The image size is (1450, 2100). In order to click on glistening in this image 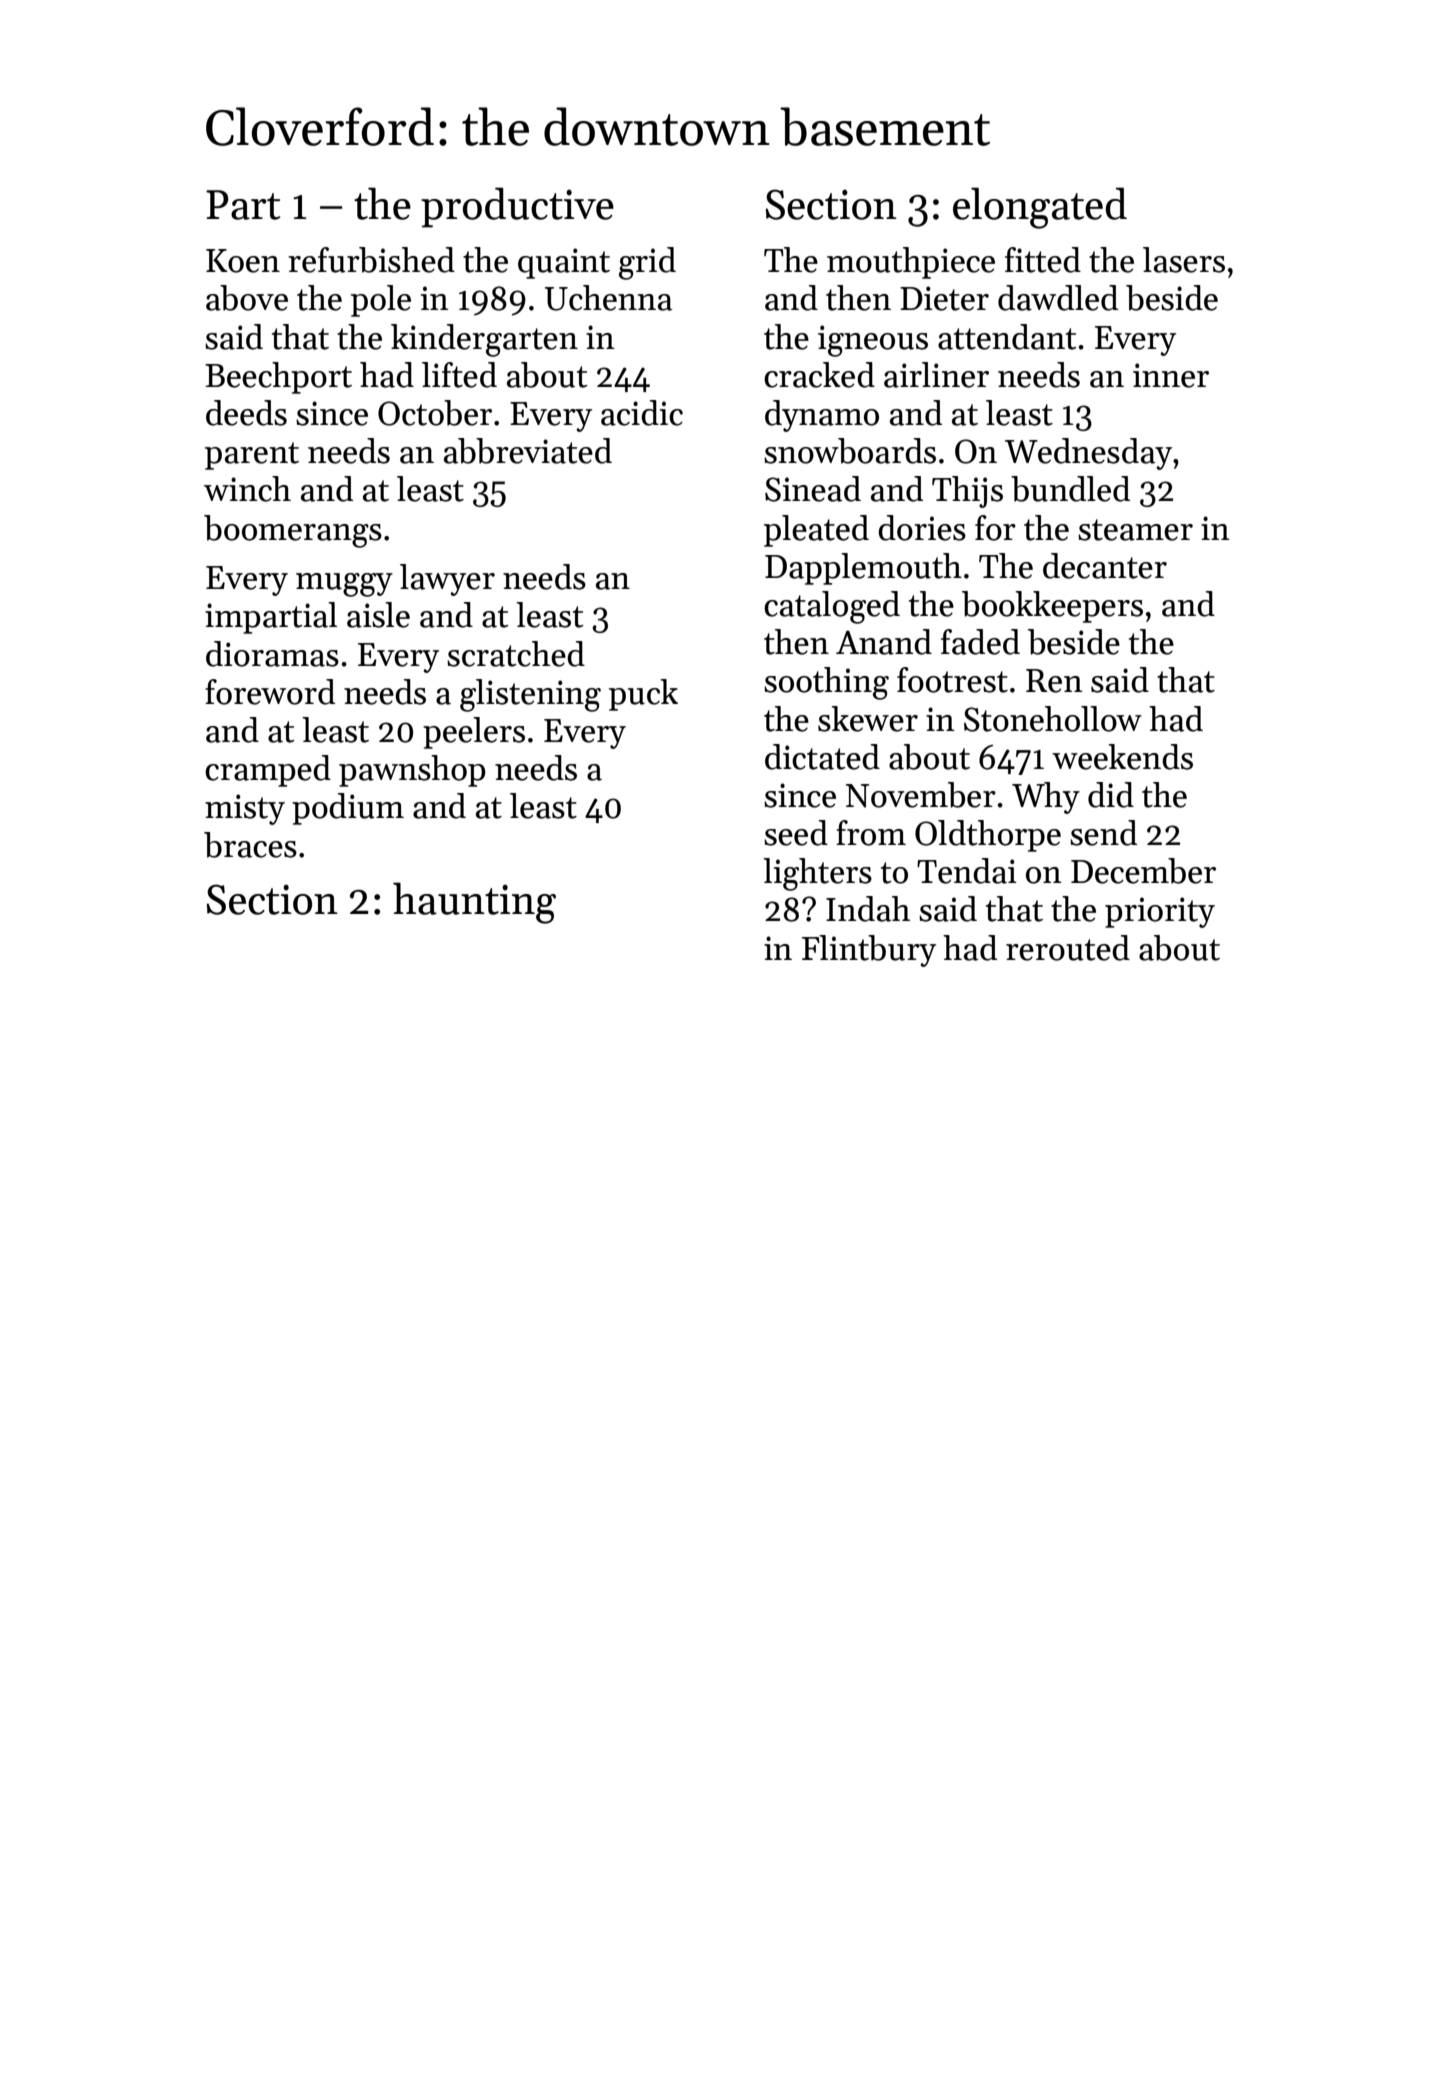, I will do `click(530, 695)`.
